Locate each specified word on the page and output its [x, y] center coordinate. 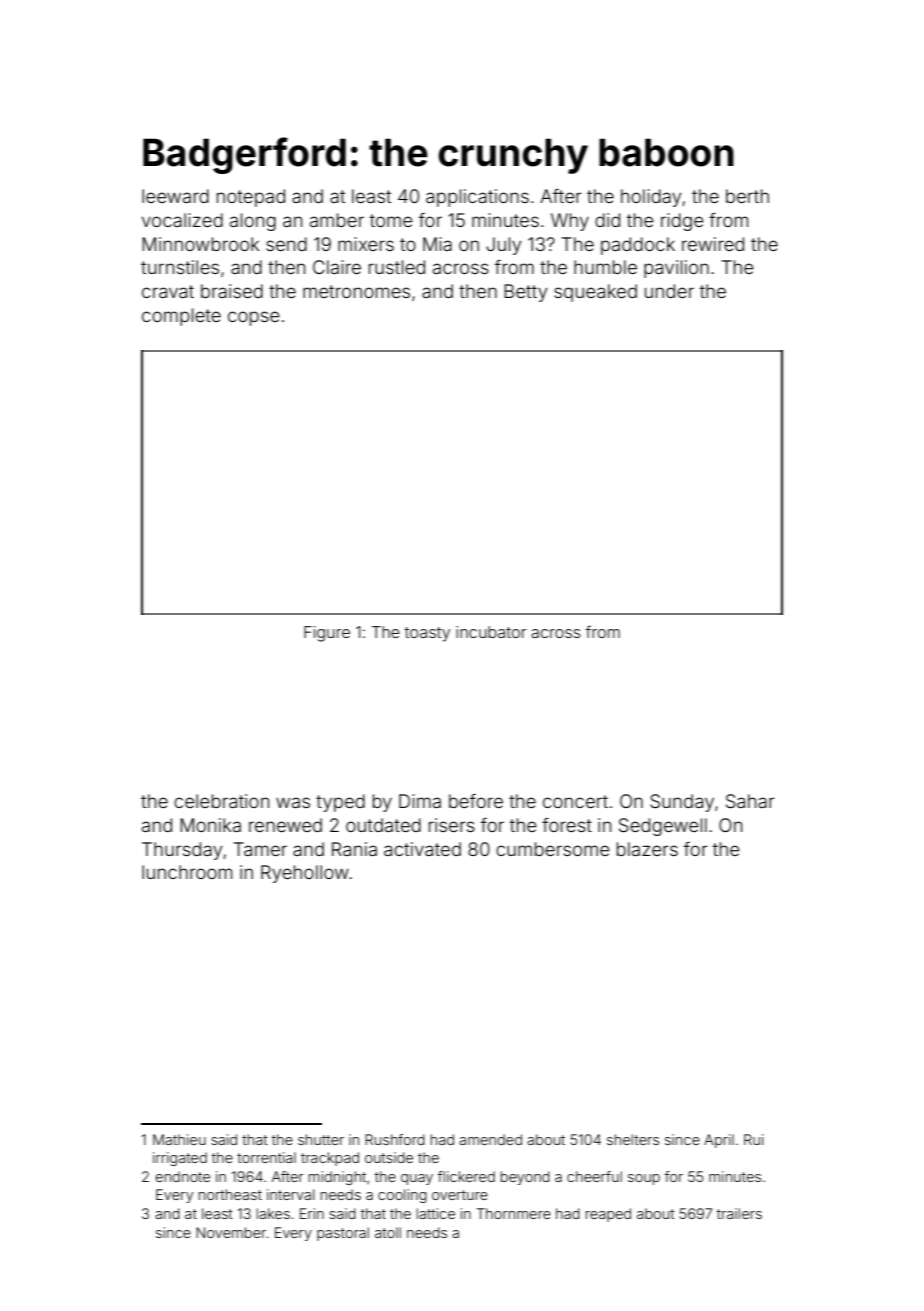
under [669, 291]
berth [747, 196]
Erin [312, 1213]
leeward [175, 196]
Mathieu [179, 1139]
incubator [491, 632]
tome [391, 220]
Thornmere [514, 1213]
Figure [327, 634]
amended [490, 1139]
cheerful [594, 1176]
